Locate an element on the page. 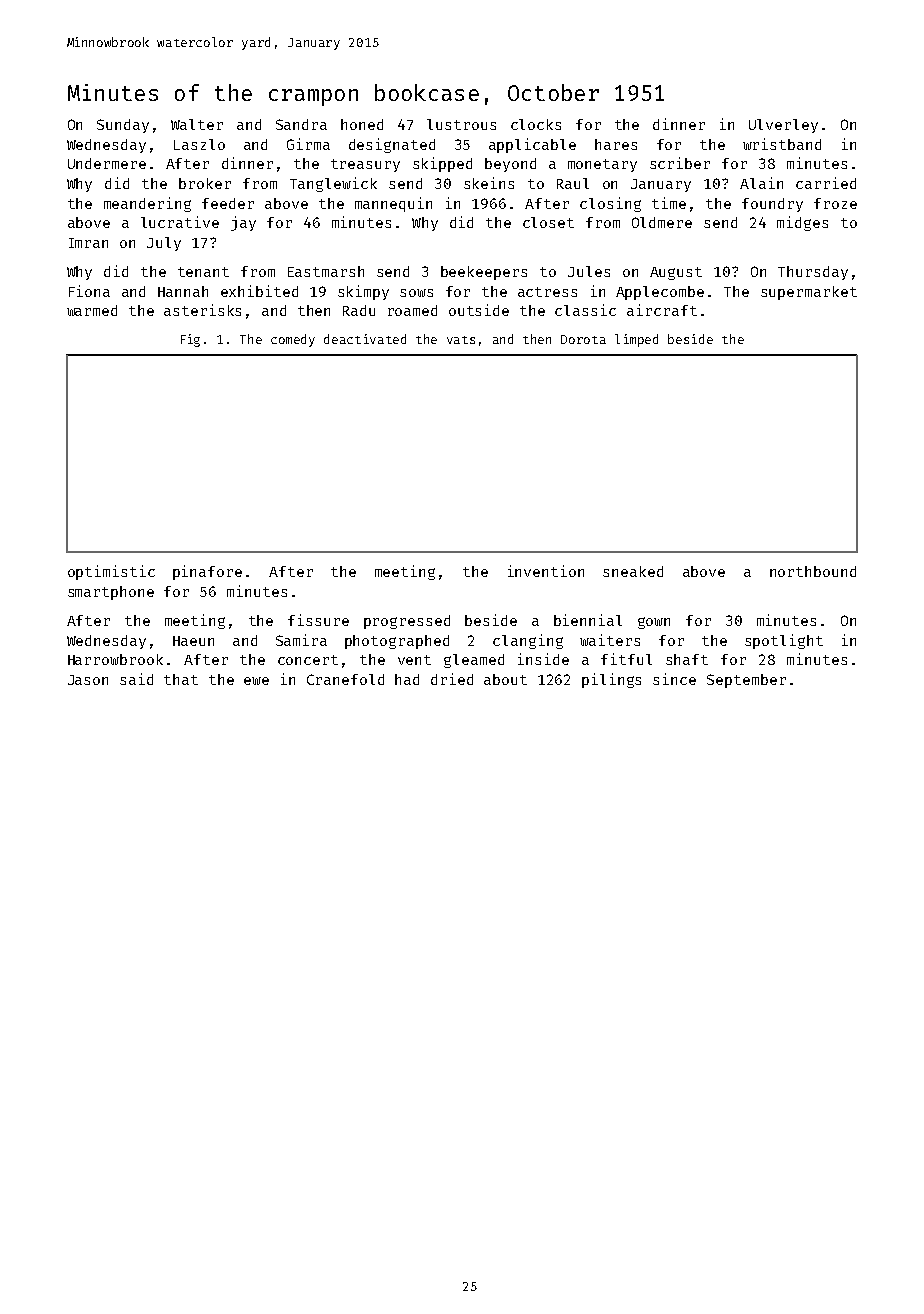  Cranefold is located at coordinates (345, 679).
